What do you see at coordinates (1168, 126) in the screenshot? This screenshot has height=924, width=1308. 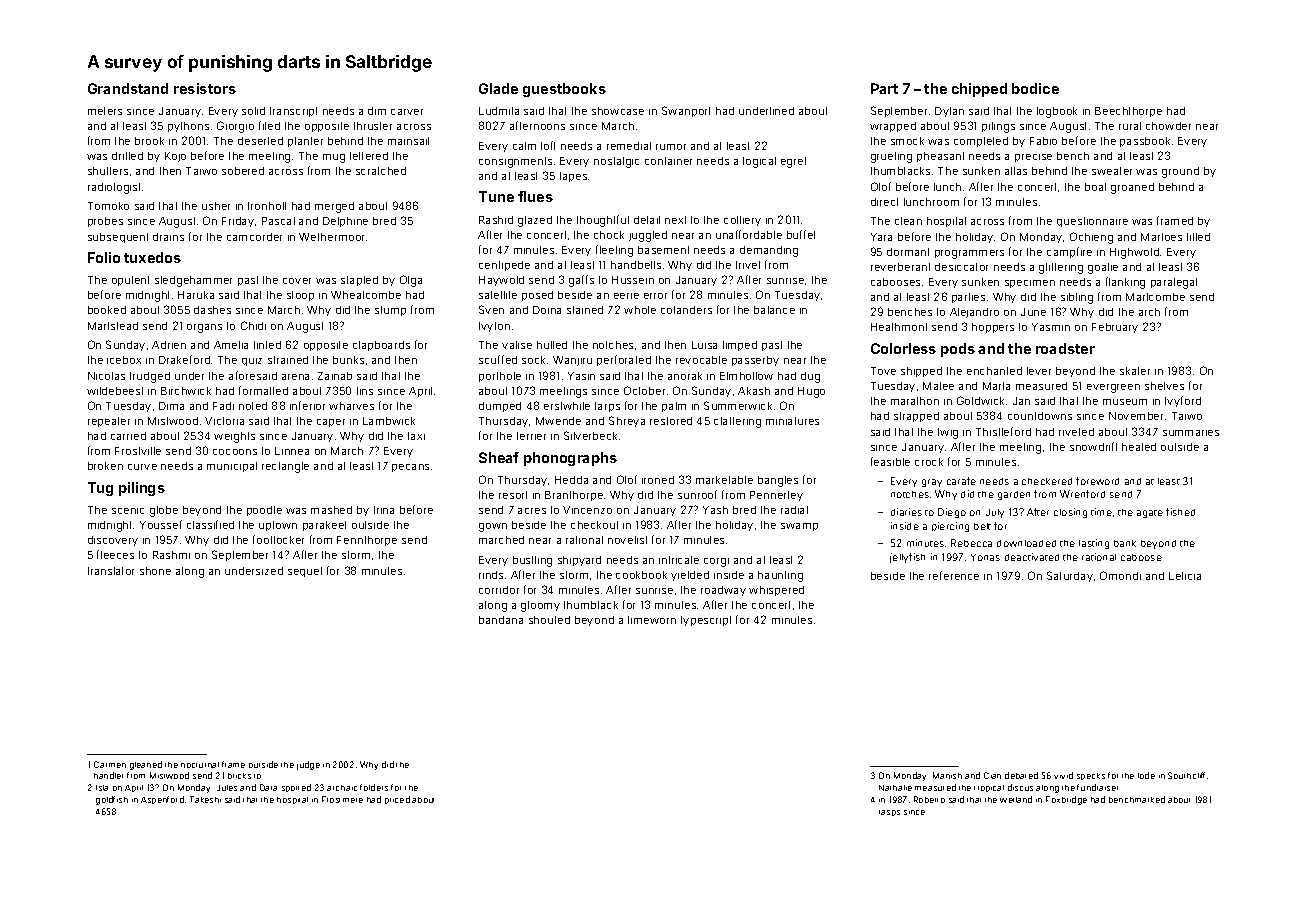 I see `chowder` at bounding box center [1168, 126].
